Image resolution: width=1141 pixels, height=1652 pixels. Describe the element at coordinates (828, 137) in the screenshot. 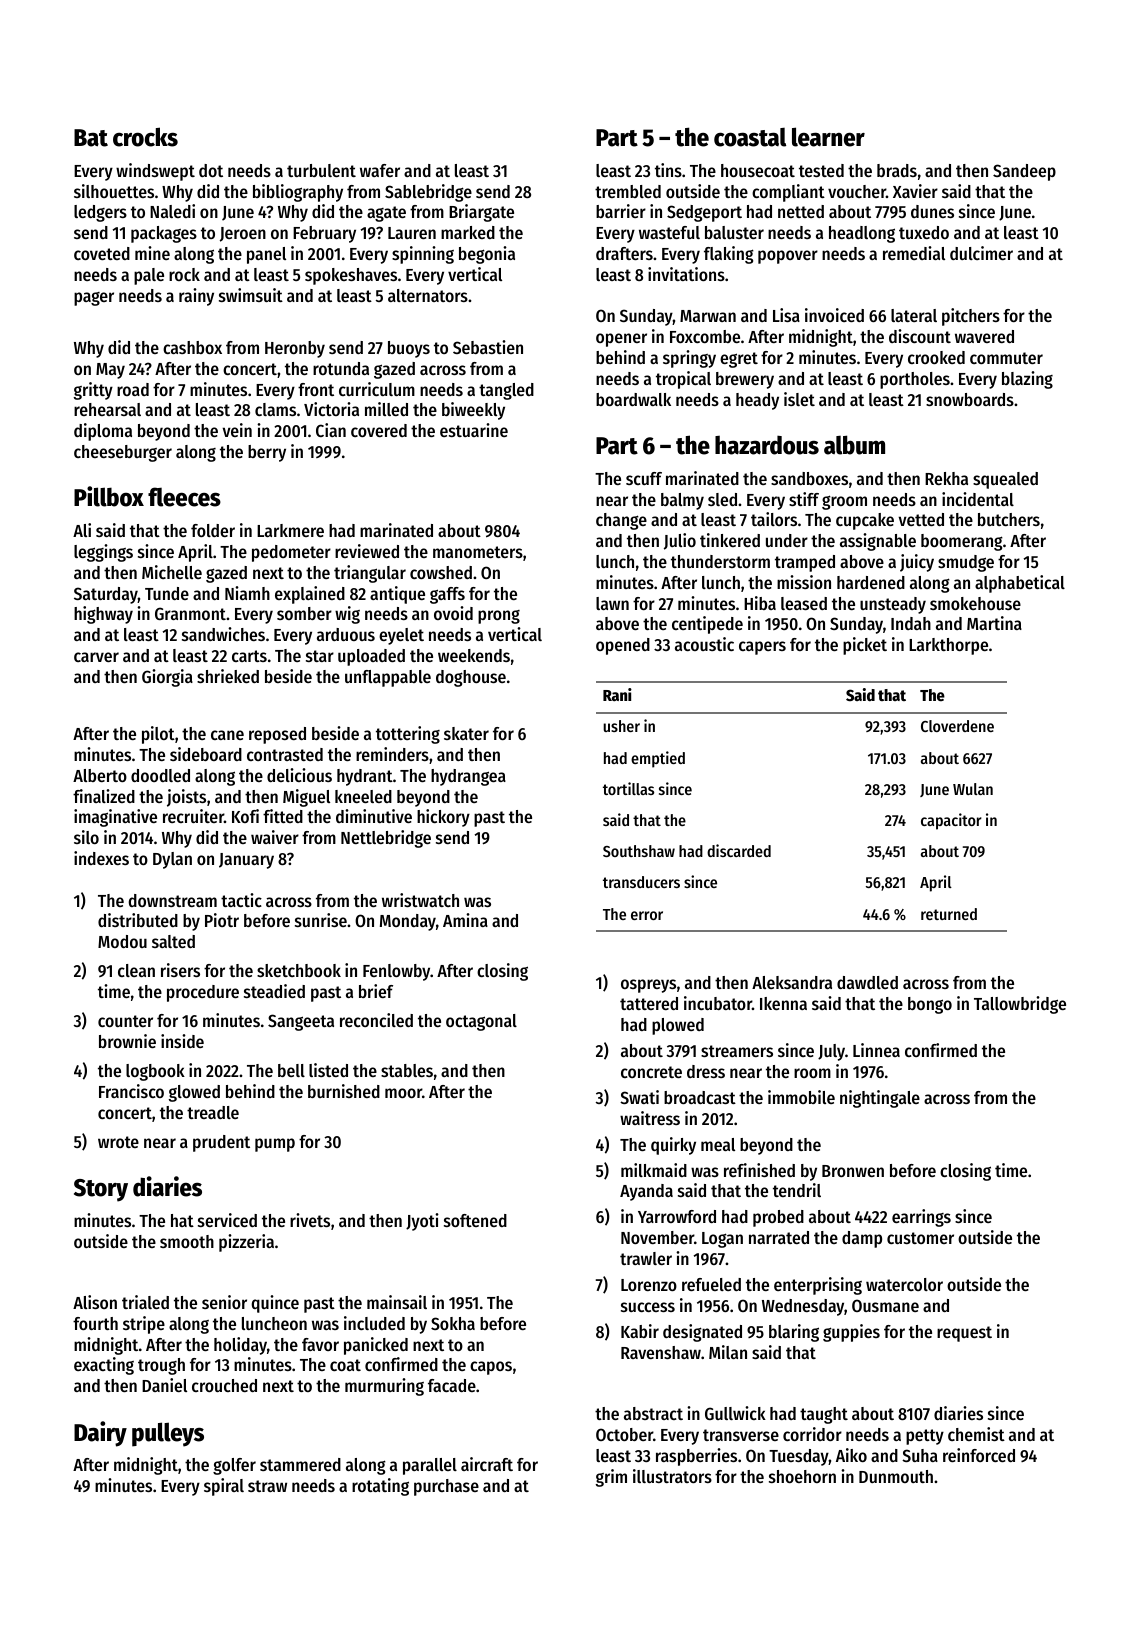

I see `learner` at that location.
